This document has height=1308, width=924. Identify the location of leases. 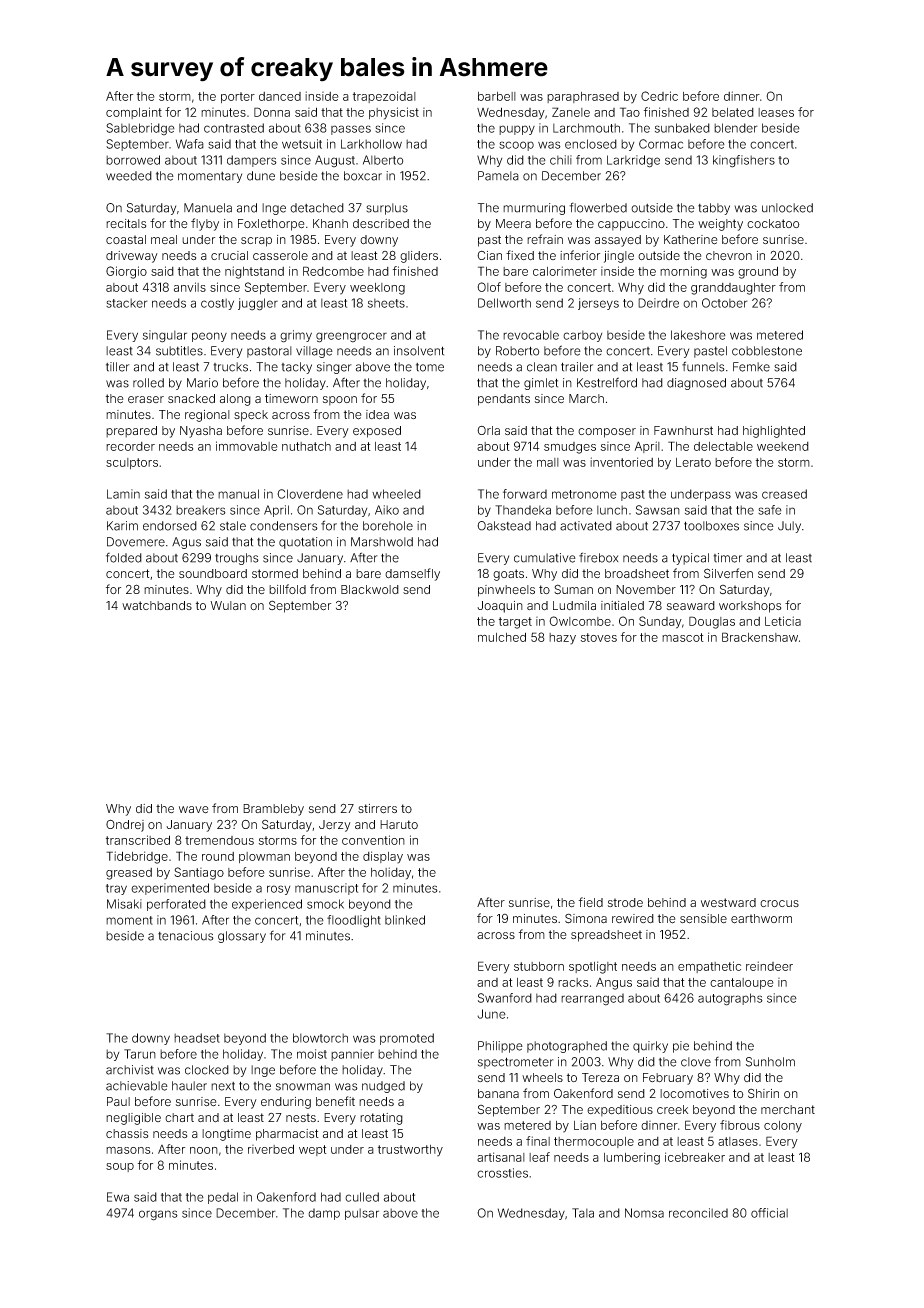
(776, 112).
